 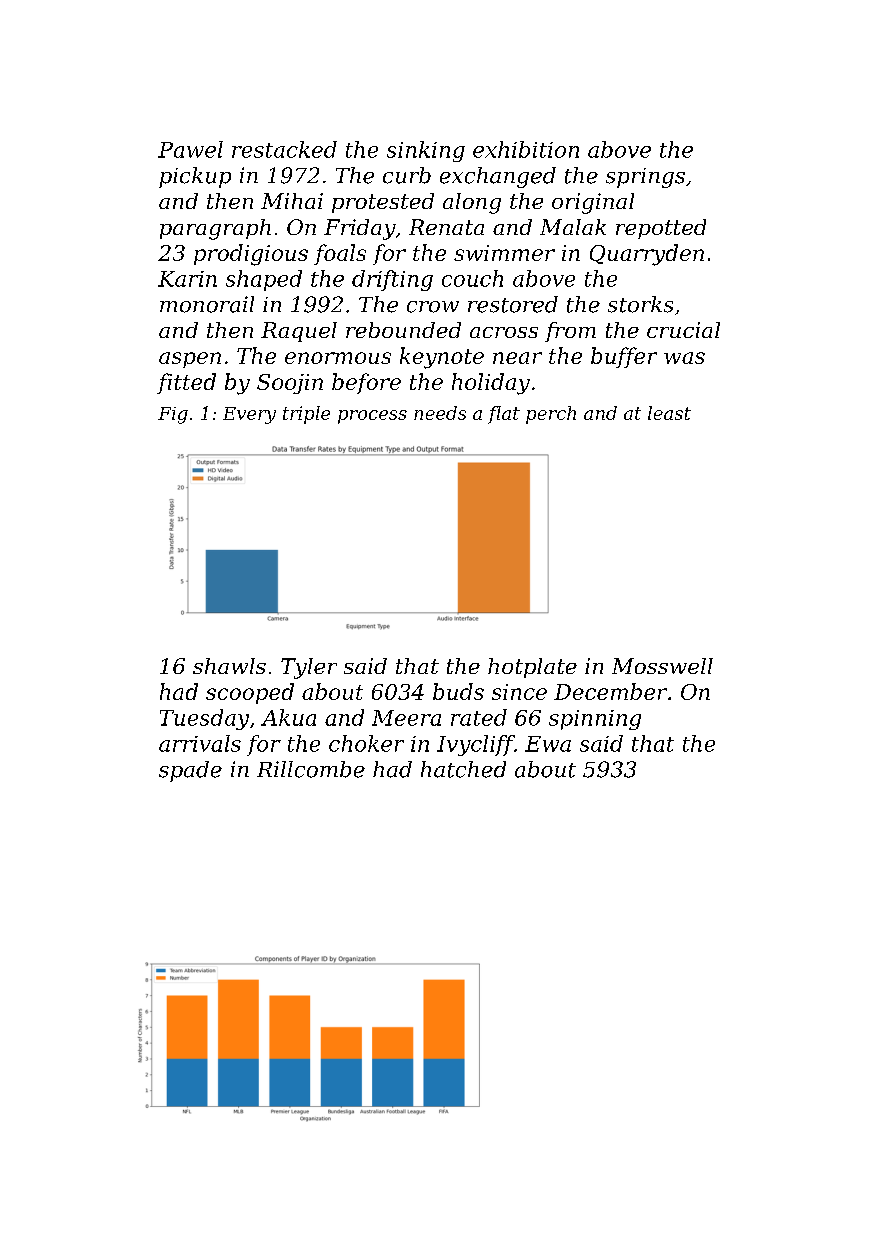 What do you see at coordinates (187, 279) in the screenshot?
I see `Karin` at bounding box center [187, 279].
